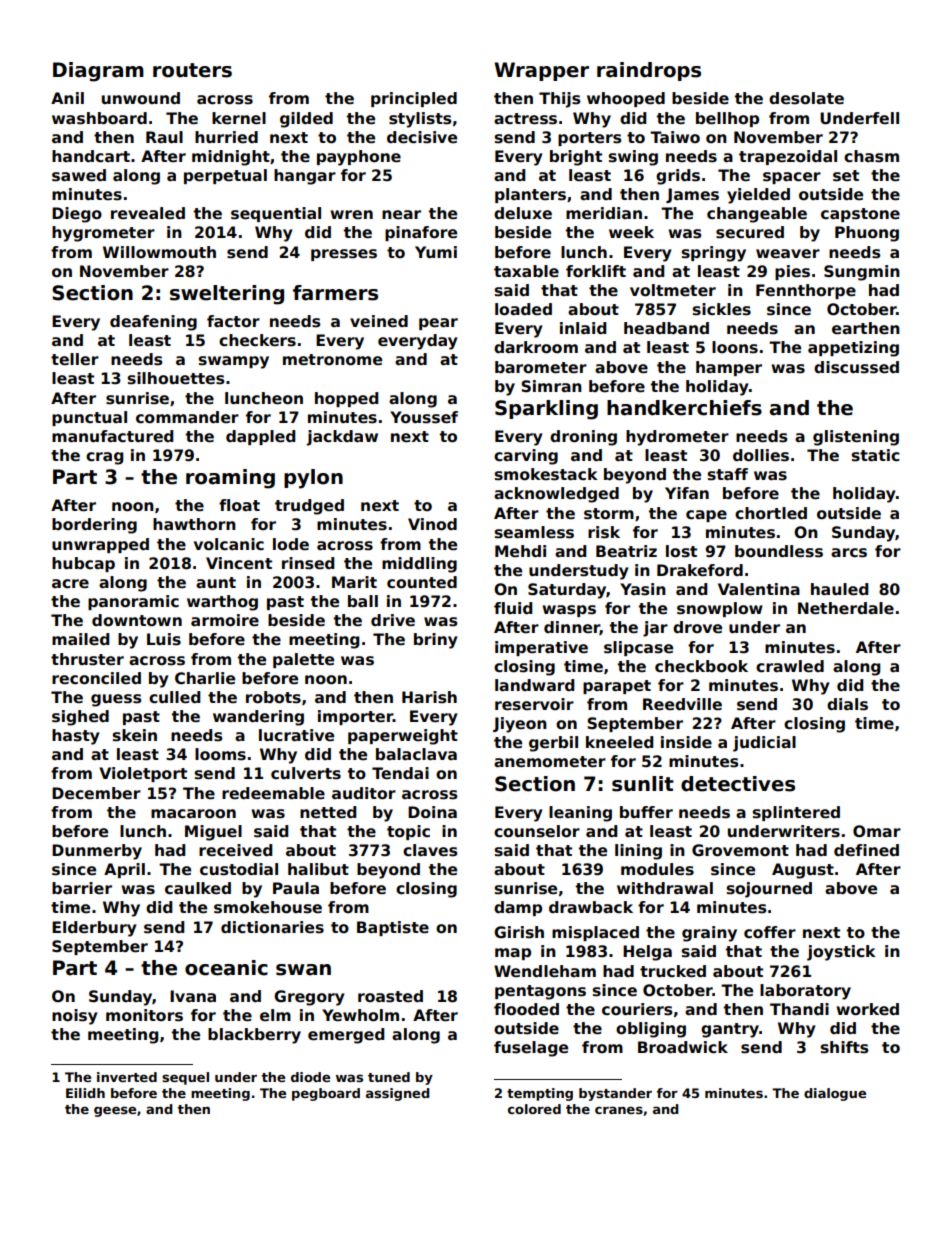  I want to click on porters, so click(589, 139).
